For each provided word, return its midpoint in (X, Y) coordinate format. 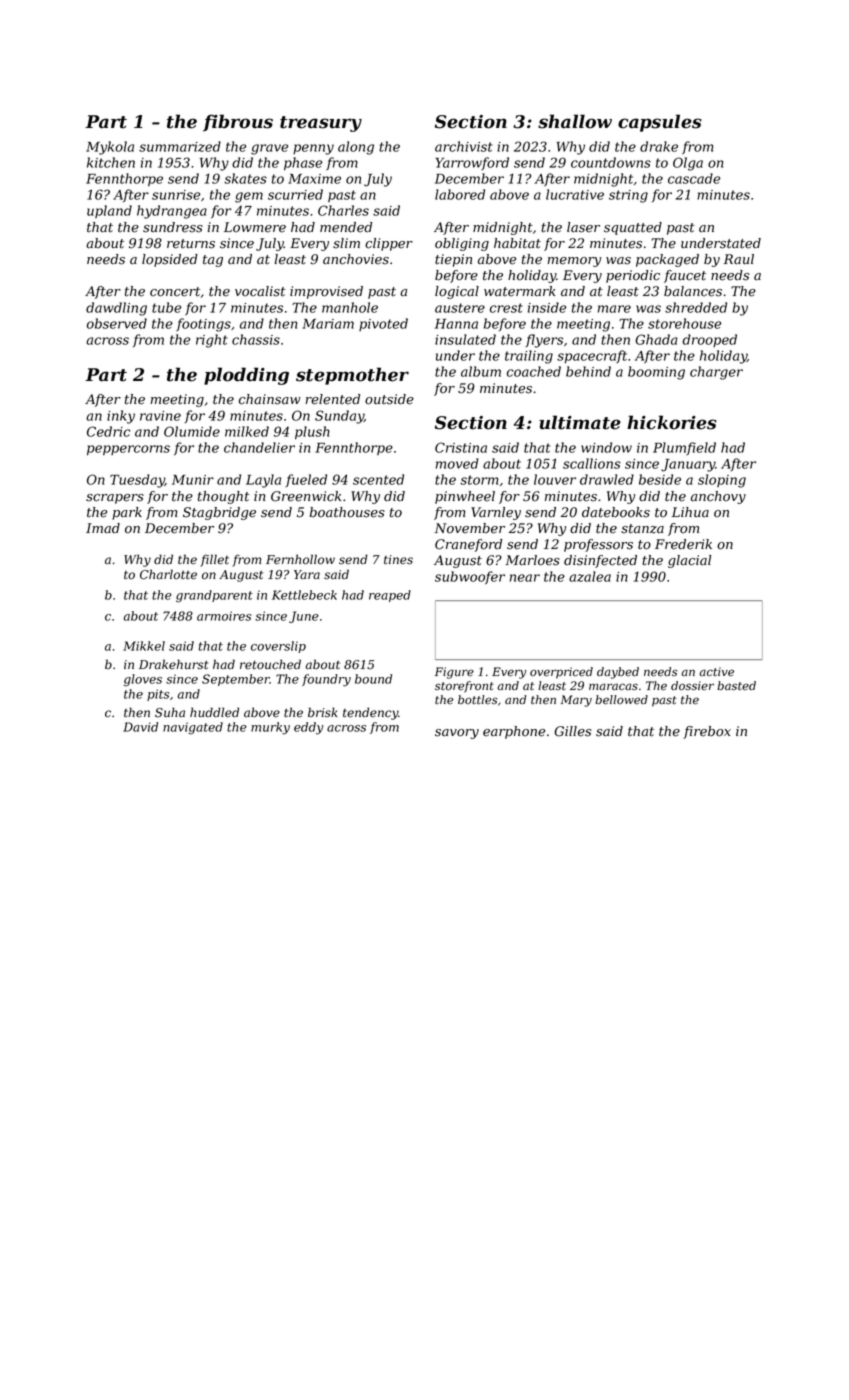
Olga (688, 164)
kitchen (111, 162)
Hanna (456, 324)
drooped (710, 340)
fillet (214, 560)
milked (247, 431)
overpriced (561, 673)
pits (158, 695)
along (356, 148)
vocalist (260, 291)
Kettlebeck (304, 595)
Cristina (461, 447)
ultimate (580, 422)
